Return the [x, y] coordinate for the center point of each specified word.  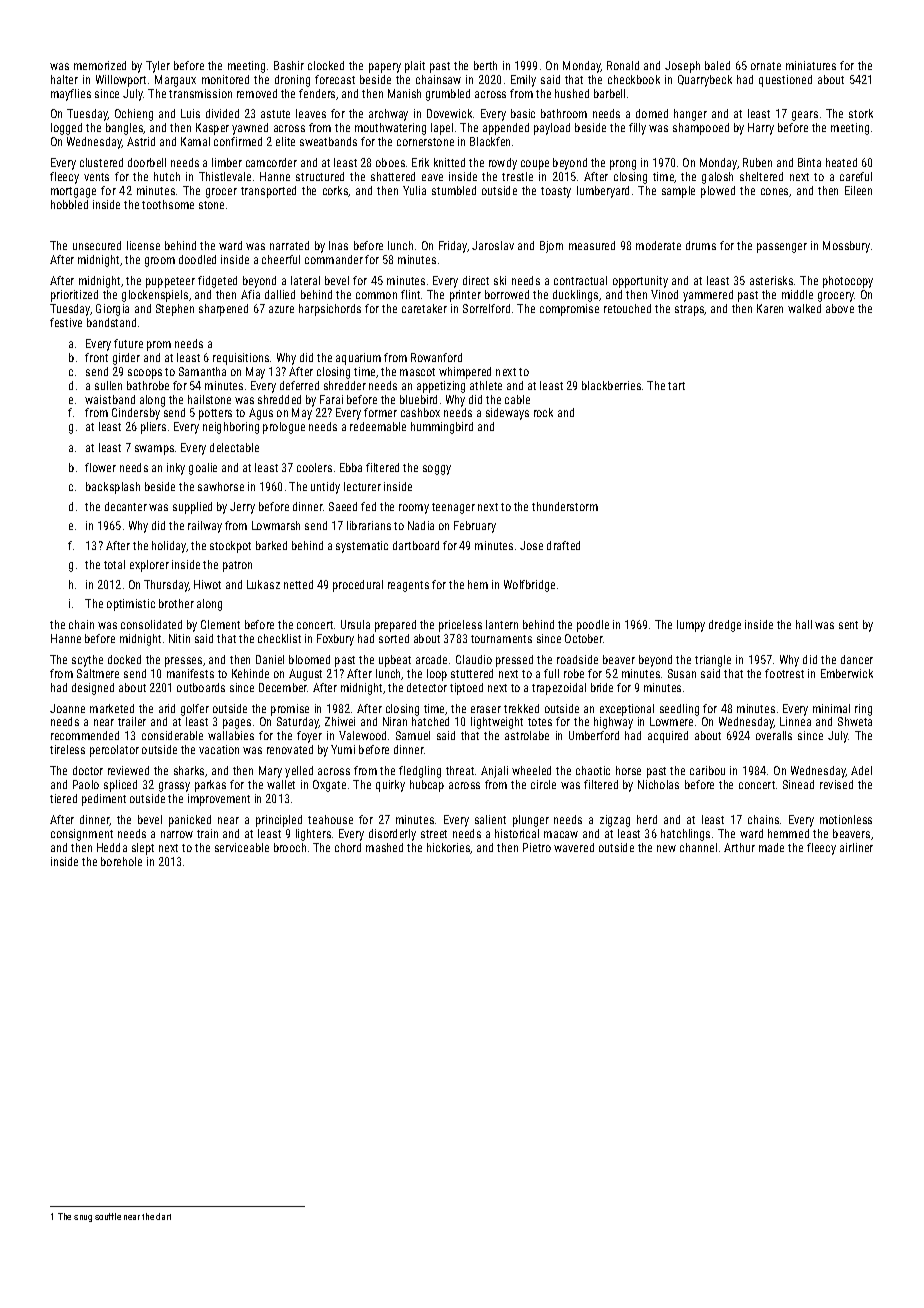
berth [485, 65]
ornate [766, 66]
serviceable [242, 847]
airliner [856, 847]
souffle [108, 1216]
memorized [100, 65]
